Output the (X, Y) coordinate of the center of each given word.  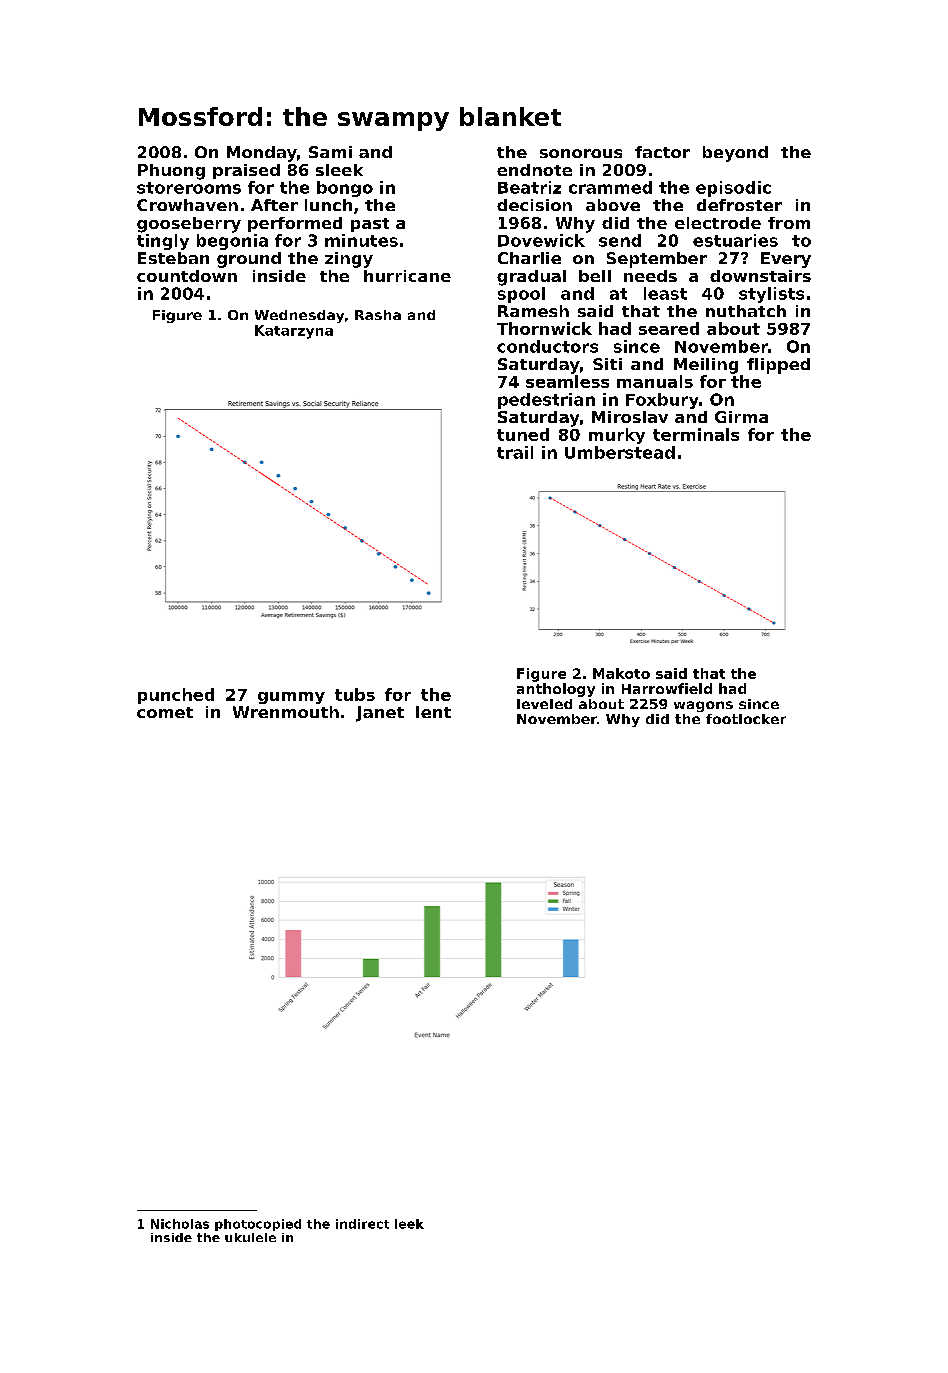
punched (176, 696)
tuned (523, 434)
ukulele (250, 1237)
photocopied (258, 1225)
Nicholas (180, 1224)
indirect (362, 1224)
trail (515, 452)
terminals (696, 434)
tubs (355, 694)
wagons (703, 706)
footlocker (746, 719)
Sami (330, 152)
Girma (741, 417)
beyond (735, 154)
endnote (534, 170)
